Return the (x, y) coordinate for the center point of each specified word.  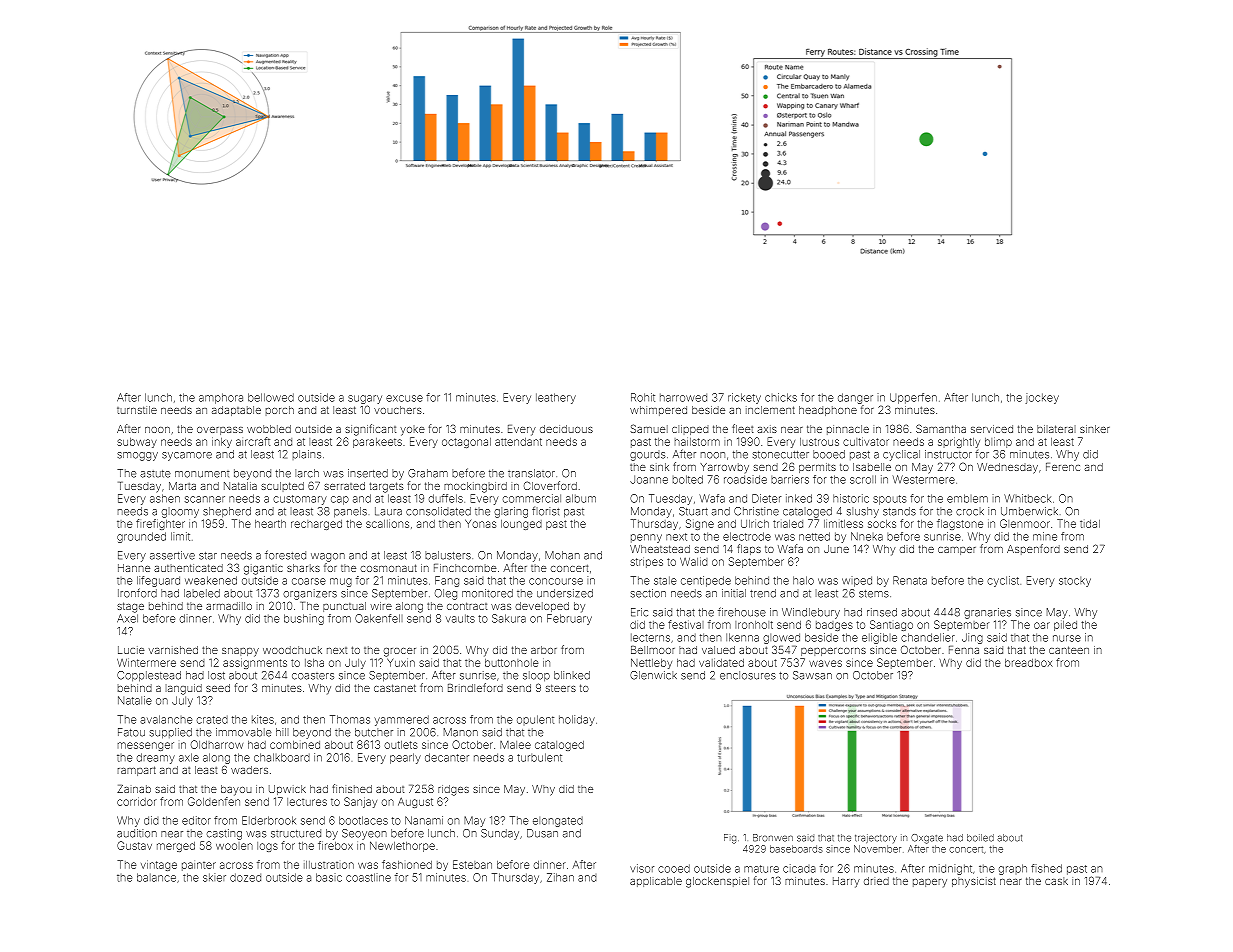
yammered (401, 720)
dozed (245, 877)
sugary (365, 399)
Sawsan (812, 675)
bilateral (1056, 429)
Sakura (509, 618)
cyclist (1003, 581)
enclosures (748, 675)
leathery (556, 398)
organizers (310, 594)
